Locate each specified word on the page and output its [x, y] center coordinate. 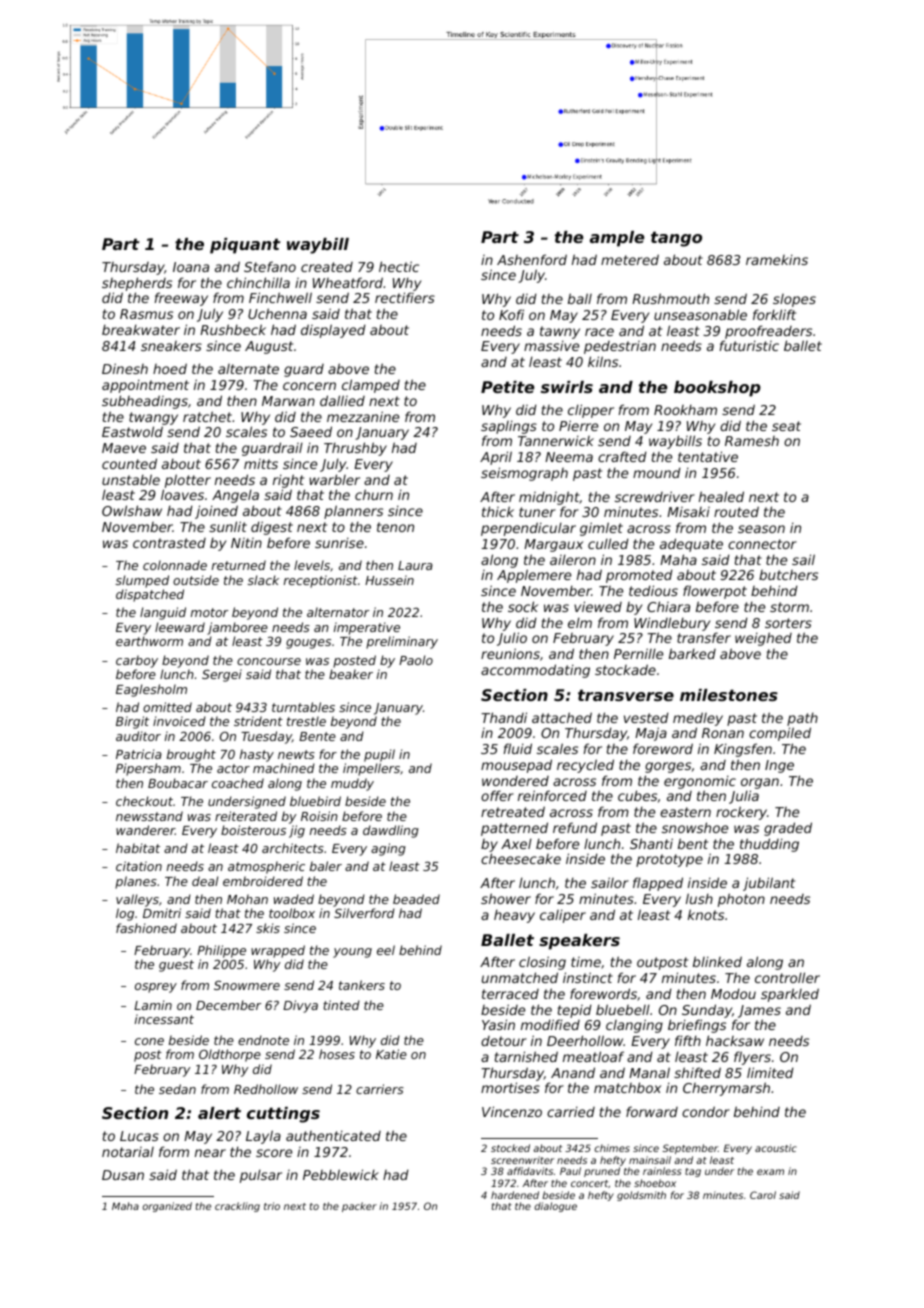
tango [676, 239]
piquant [245, 246]
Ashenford [532, 259]
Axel [516, 843]
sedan [177, 1089]
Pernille [638, 653]
